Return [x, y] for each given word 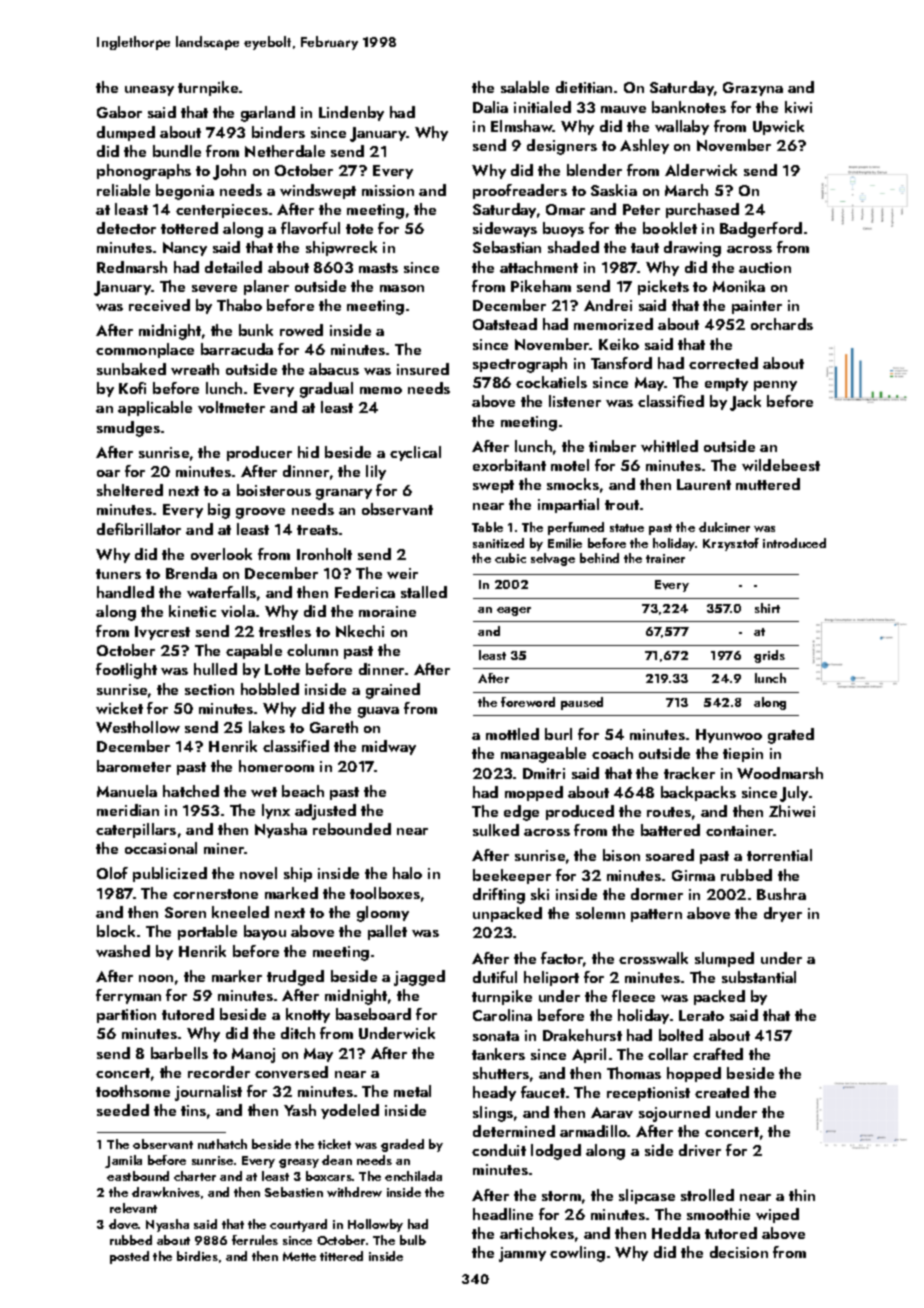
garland [268, 114]
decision [739, 1252]
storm [561, 1196]
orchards [782, 324]
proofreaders [520, 191]
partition [126, 1016]
